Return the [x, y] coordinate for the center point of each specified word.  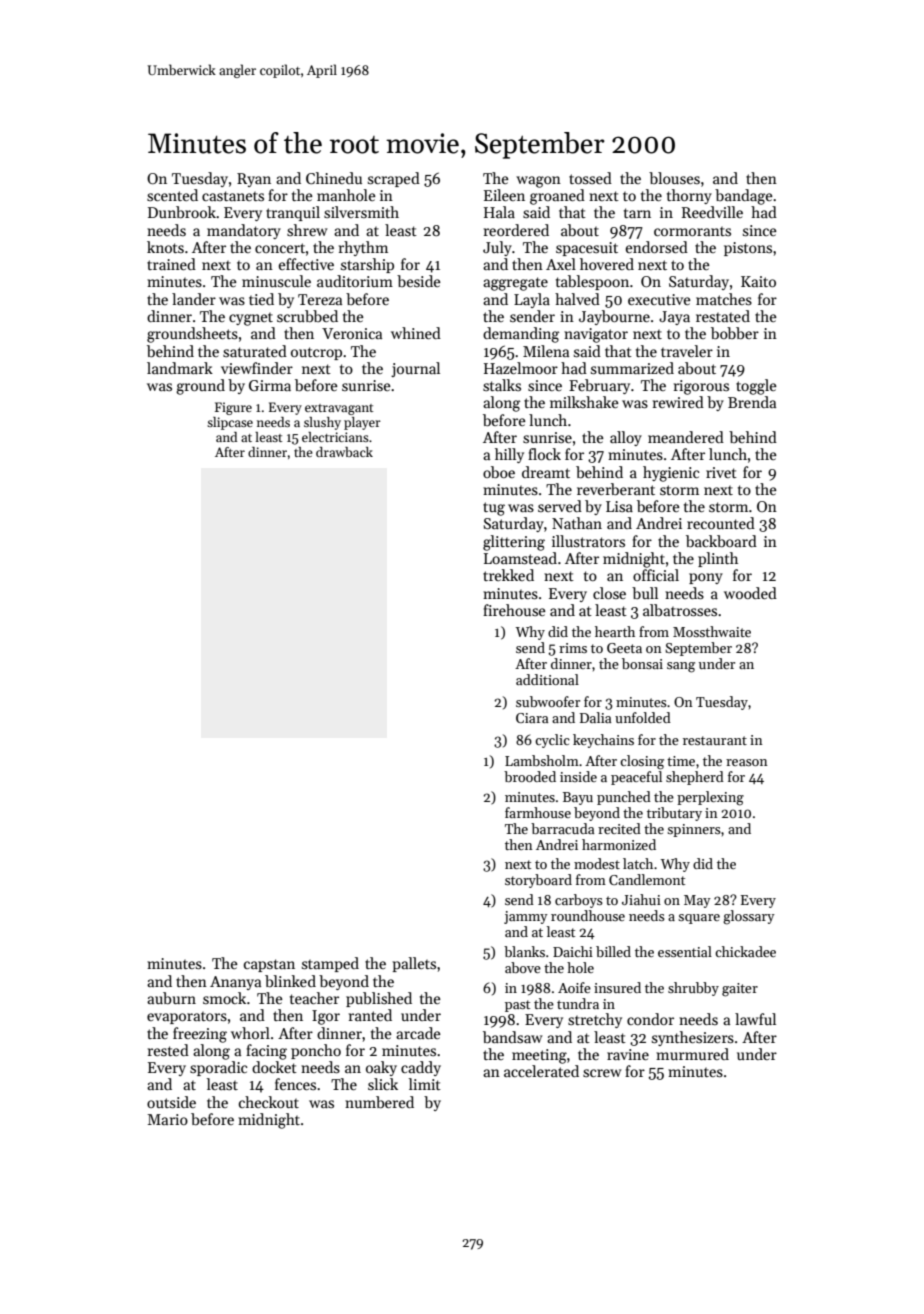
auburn [171, 998]
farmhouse [538, 812]
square [699, 919]
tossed [590, 178]
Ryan [254, 180]
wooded [750, 593]
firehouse [514, 610]
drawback [344, 452]
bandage [744, 197]
